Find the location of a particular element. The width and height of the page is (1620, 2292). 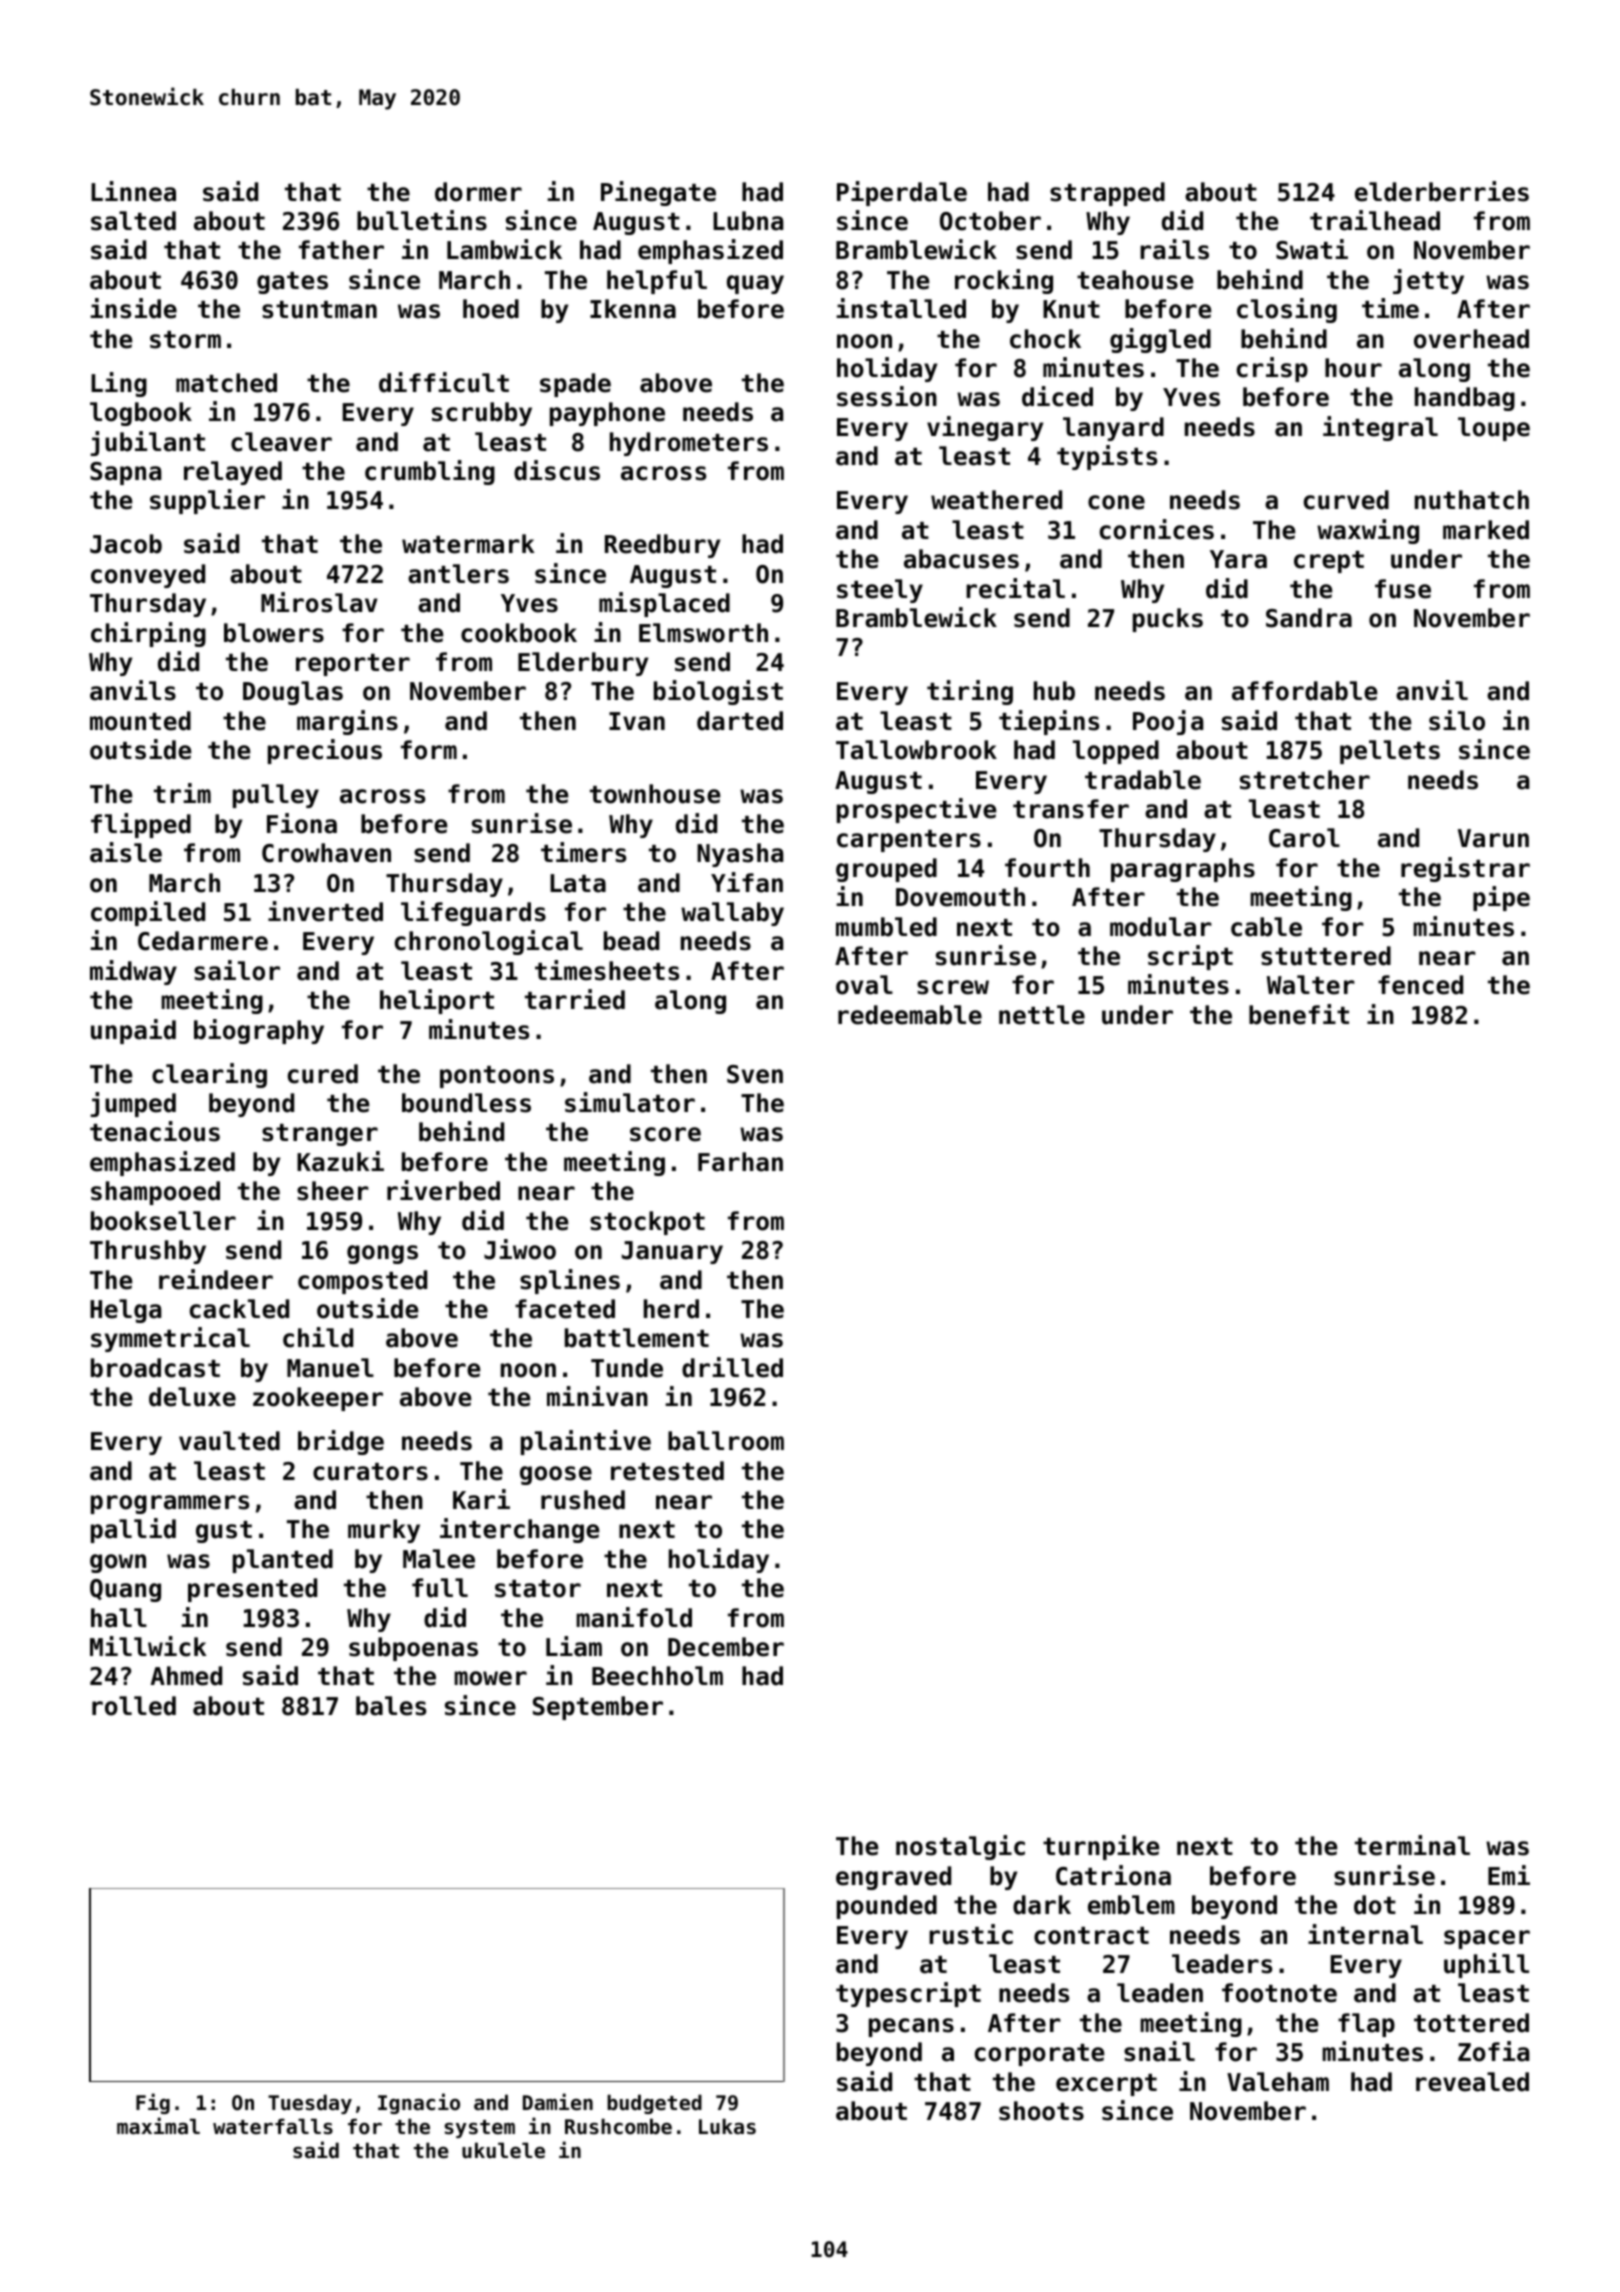

riverbed is located at coordinates (443, 1190).
